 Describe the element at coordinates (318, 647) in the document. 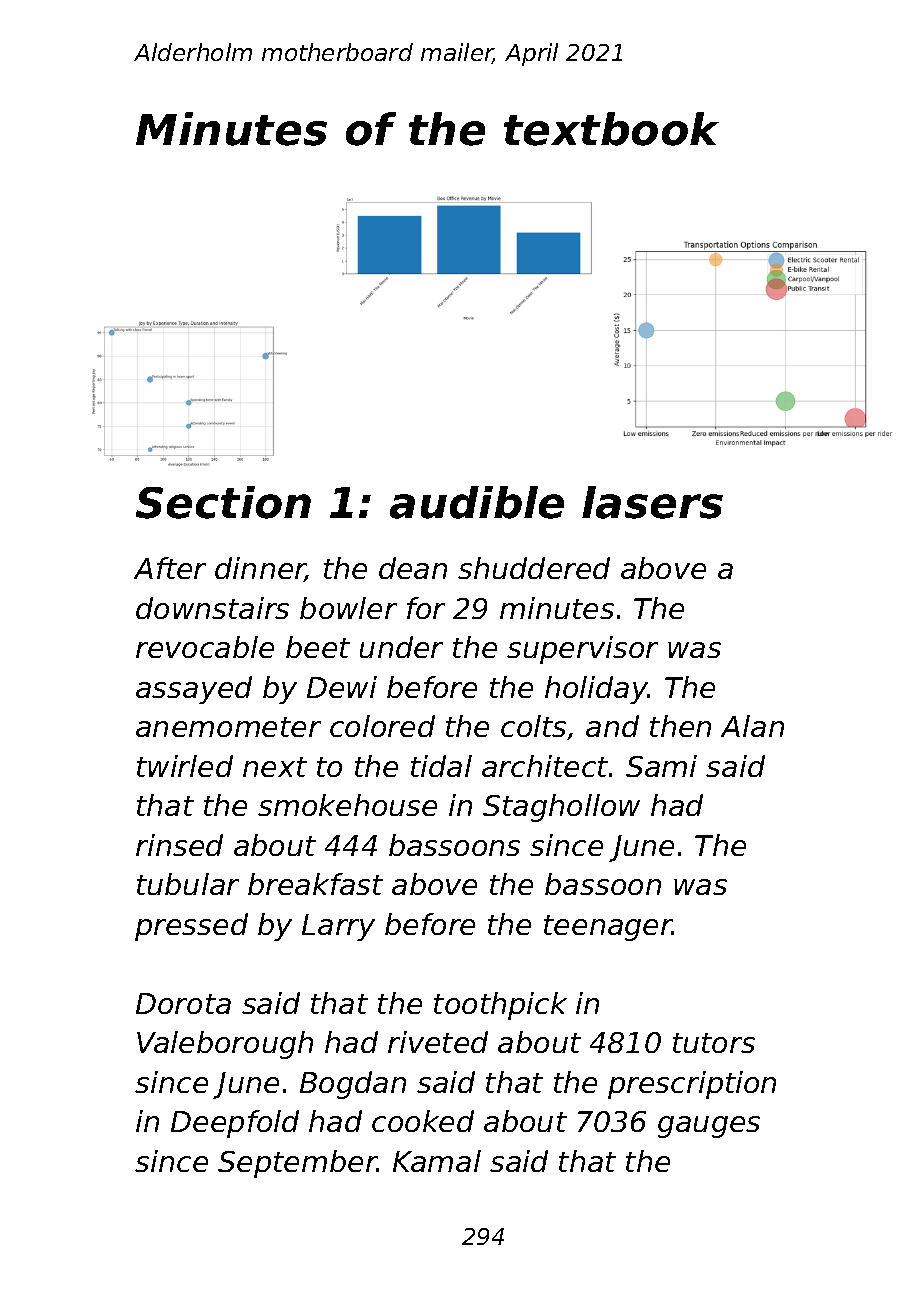

I see `beet` at that location.
